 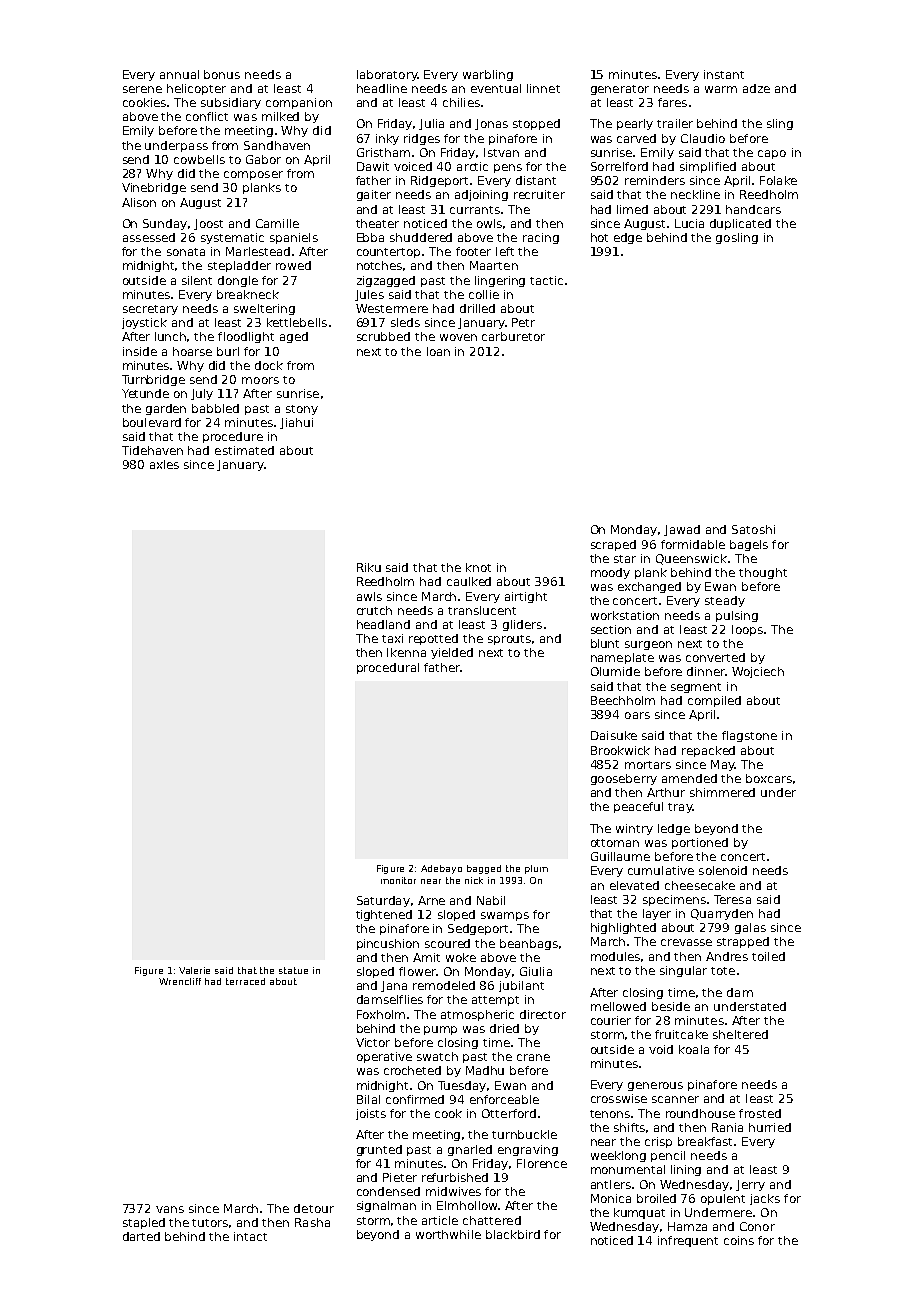 I want to click on bonus, so click(x=222, y=74).
